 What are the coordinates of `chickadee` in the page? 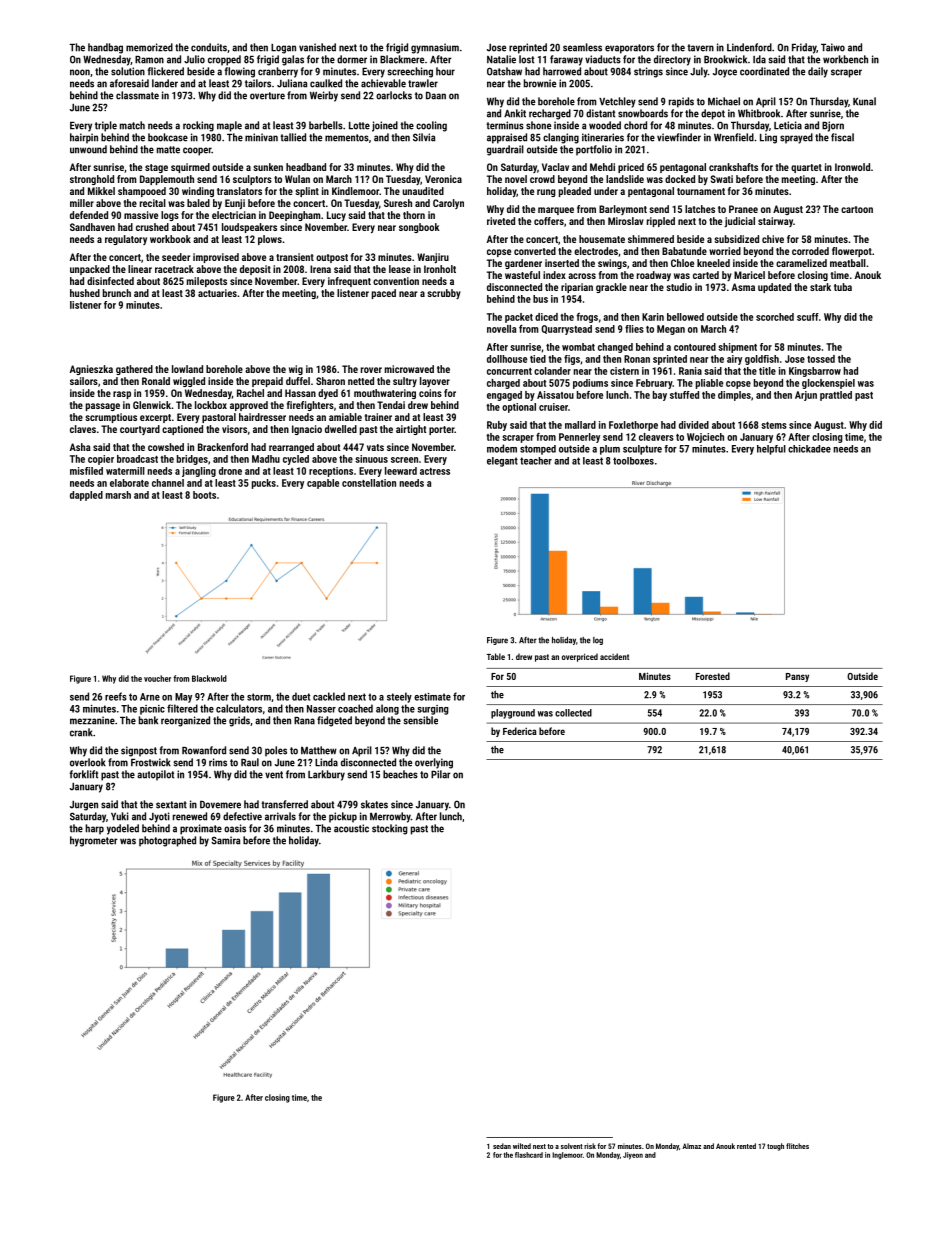 It's located at (809, 449).
